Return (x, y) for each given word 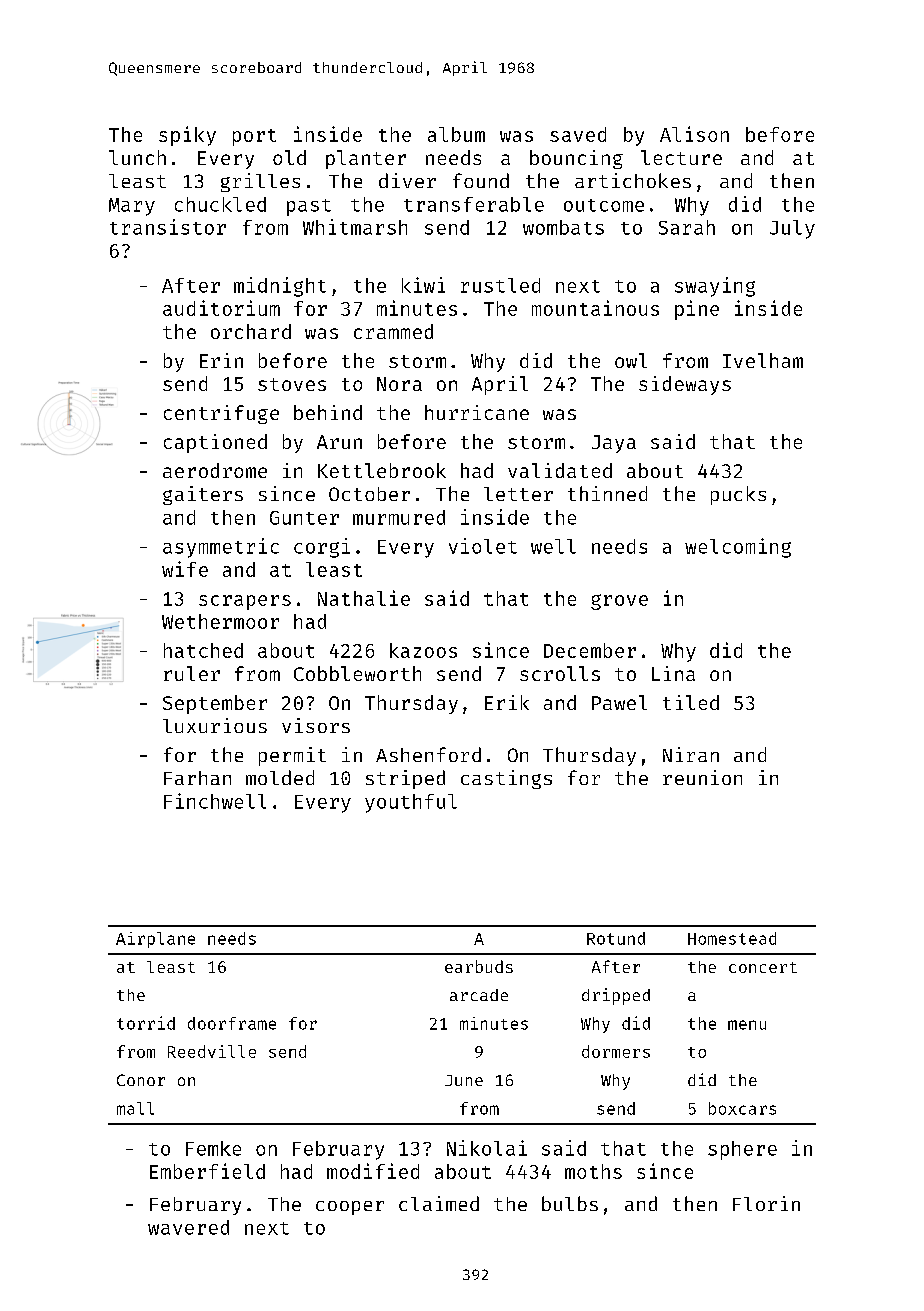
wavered (188, 1227)
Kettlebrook (382, 470)
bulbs (570, 1203)
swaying (715, 287)
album (456, 134)
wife (185, 569)
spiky (187, 136)
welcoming (738, 548)
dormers (616, 1051)
